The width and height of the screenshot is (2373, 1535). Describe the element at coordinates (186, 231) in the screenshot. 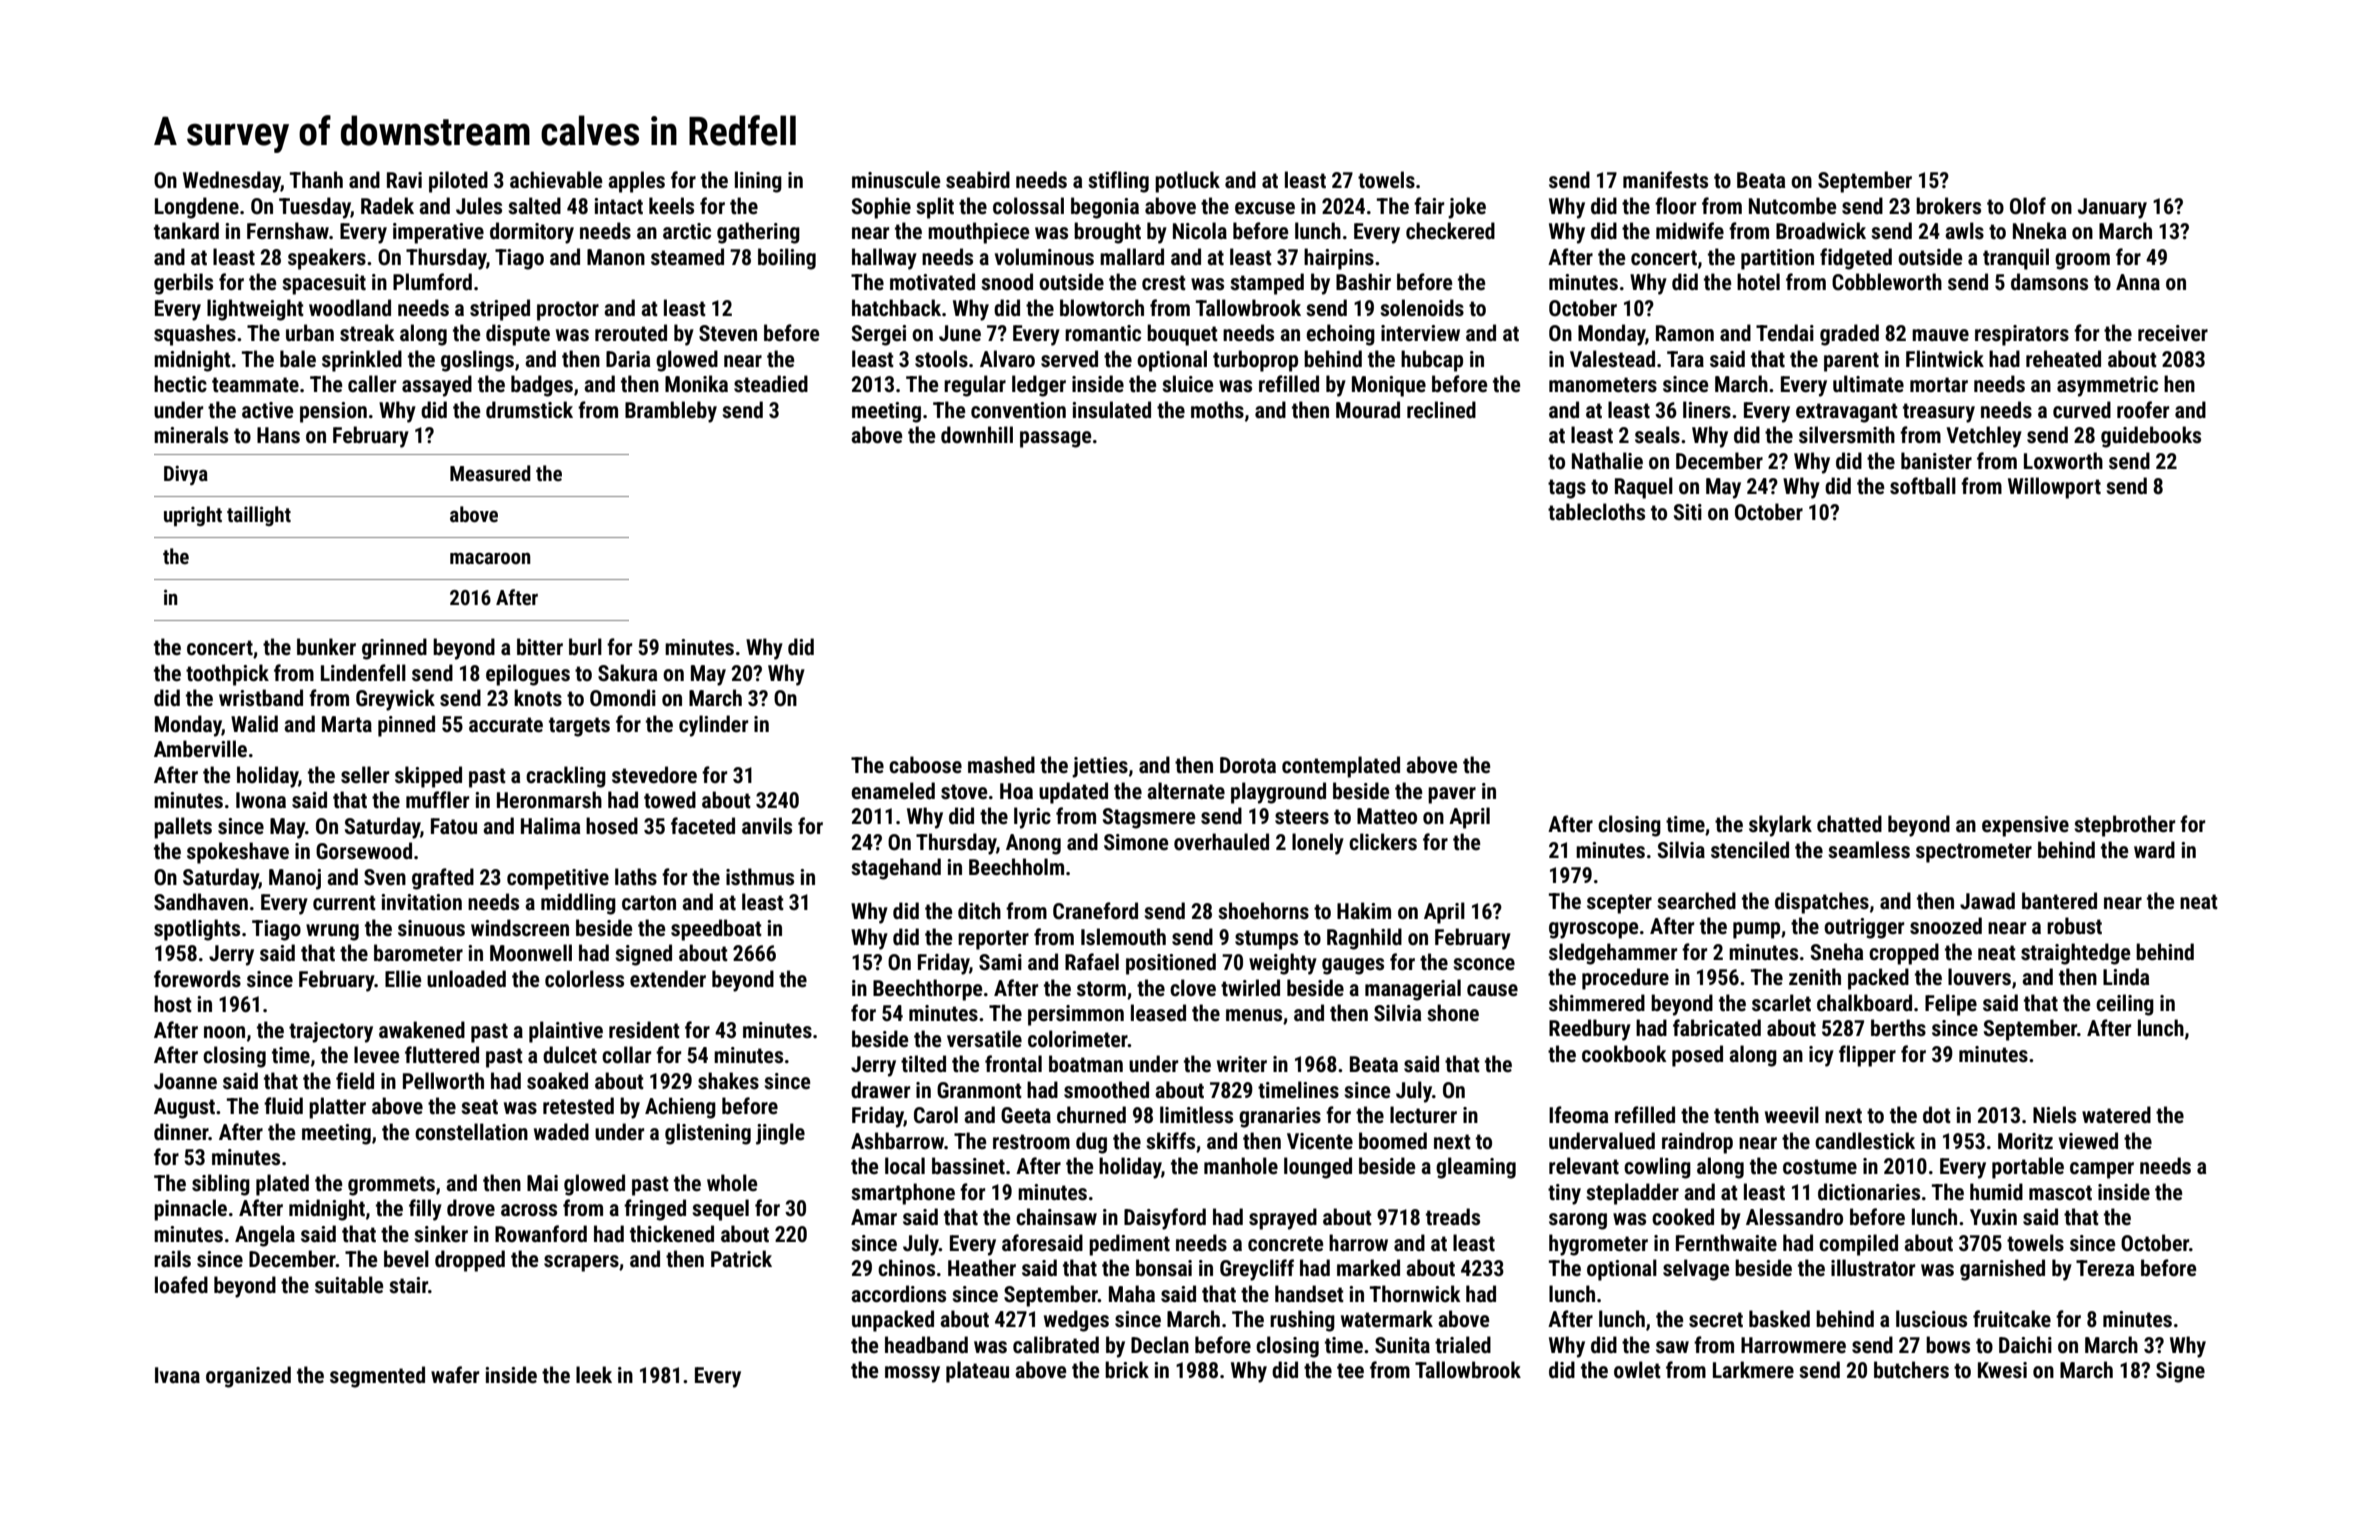

I see `tankard` at that location.
